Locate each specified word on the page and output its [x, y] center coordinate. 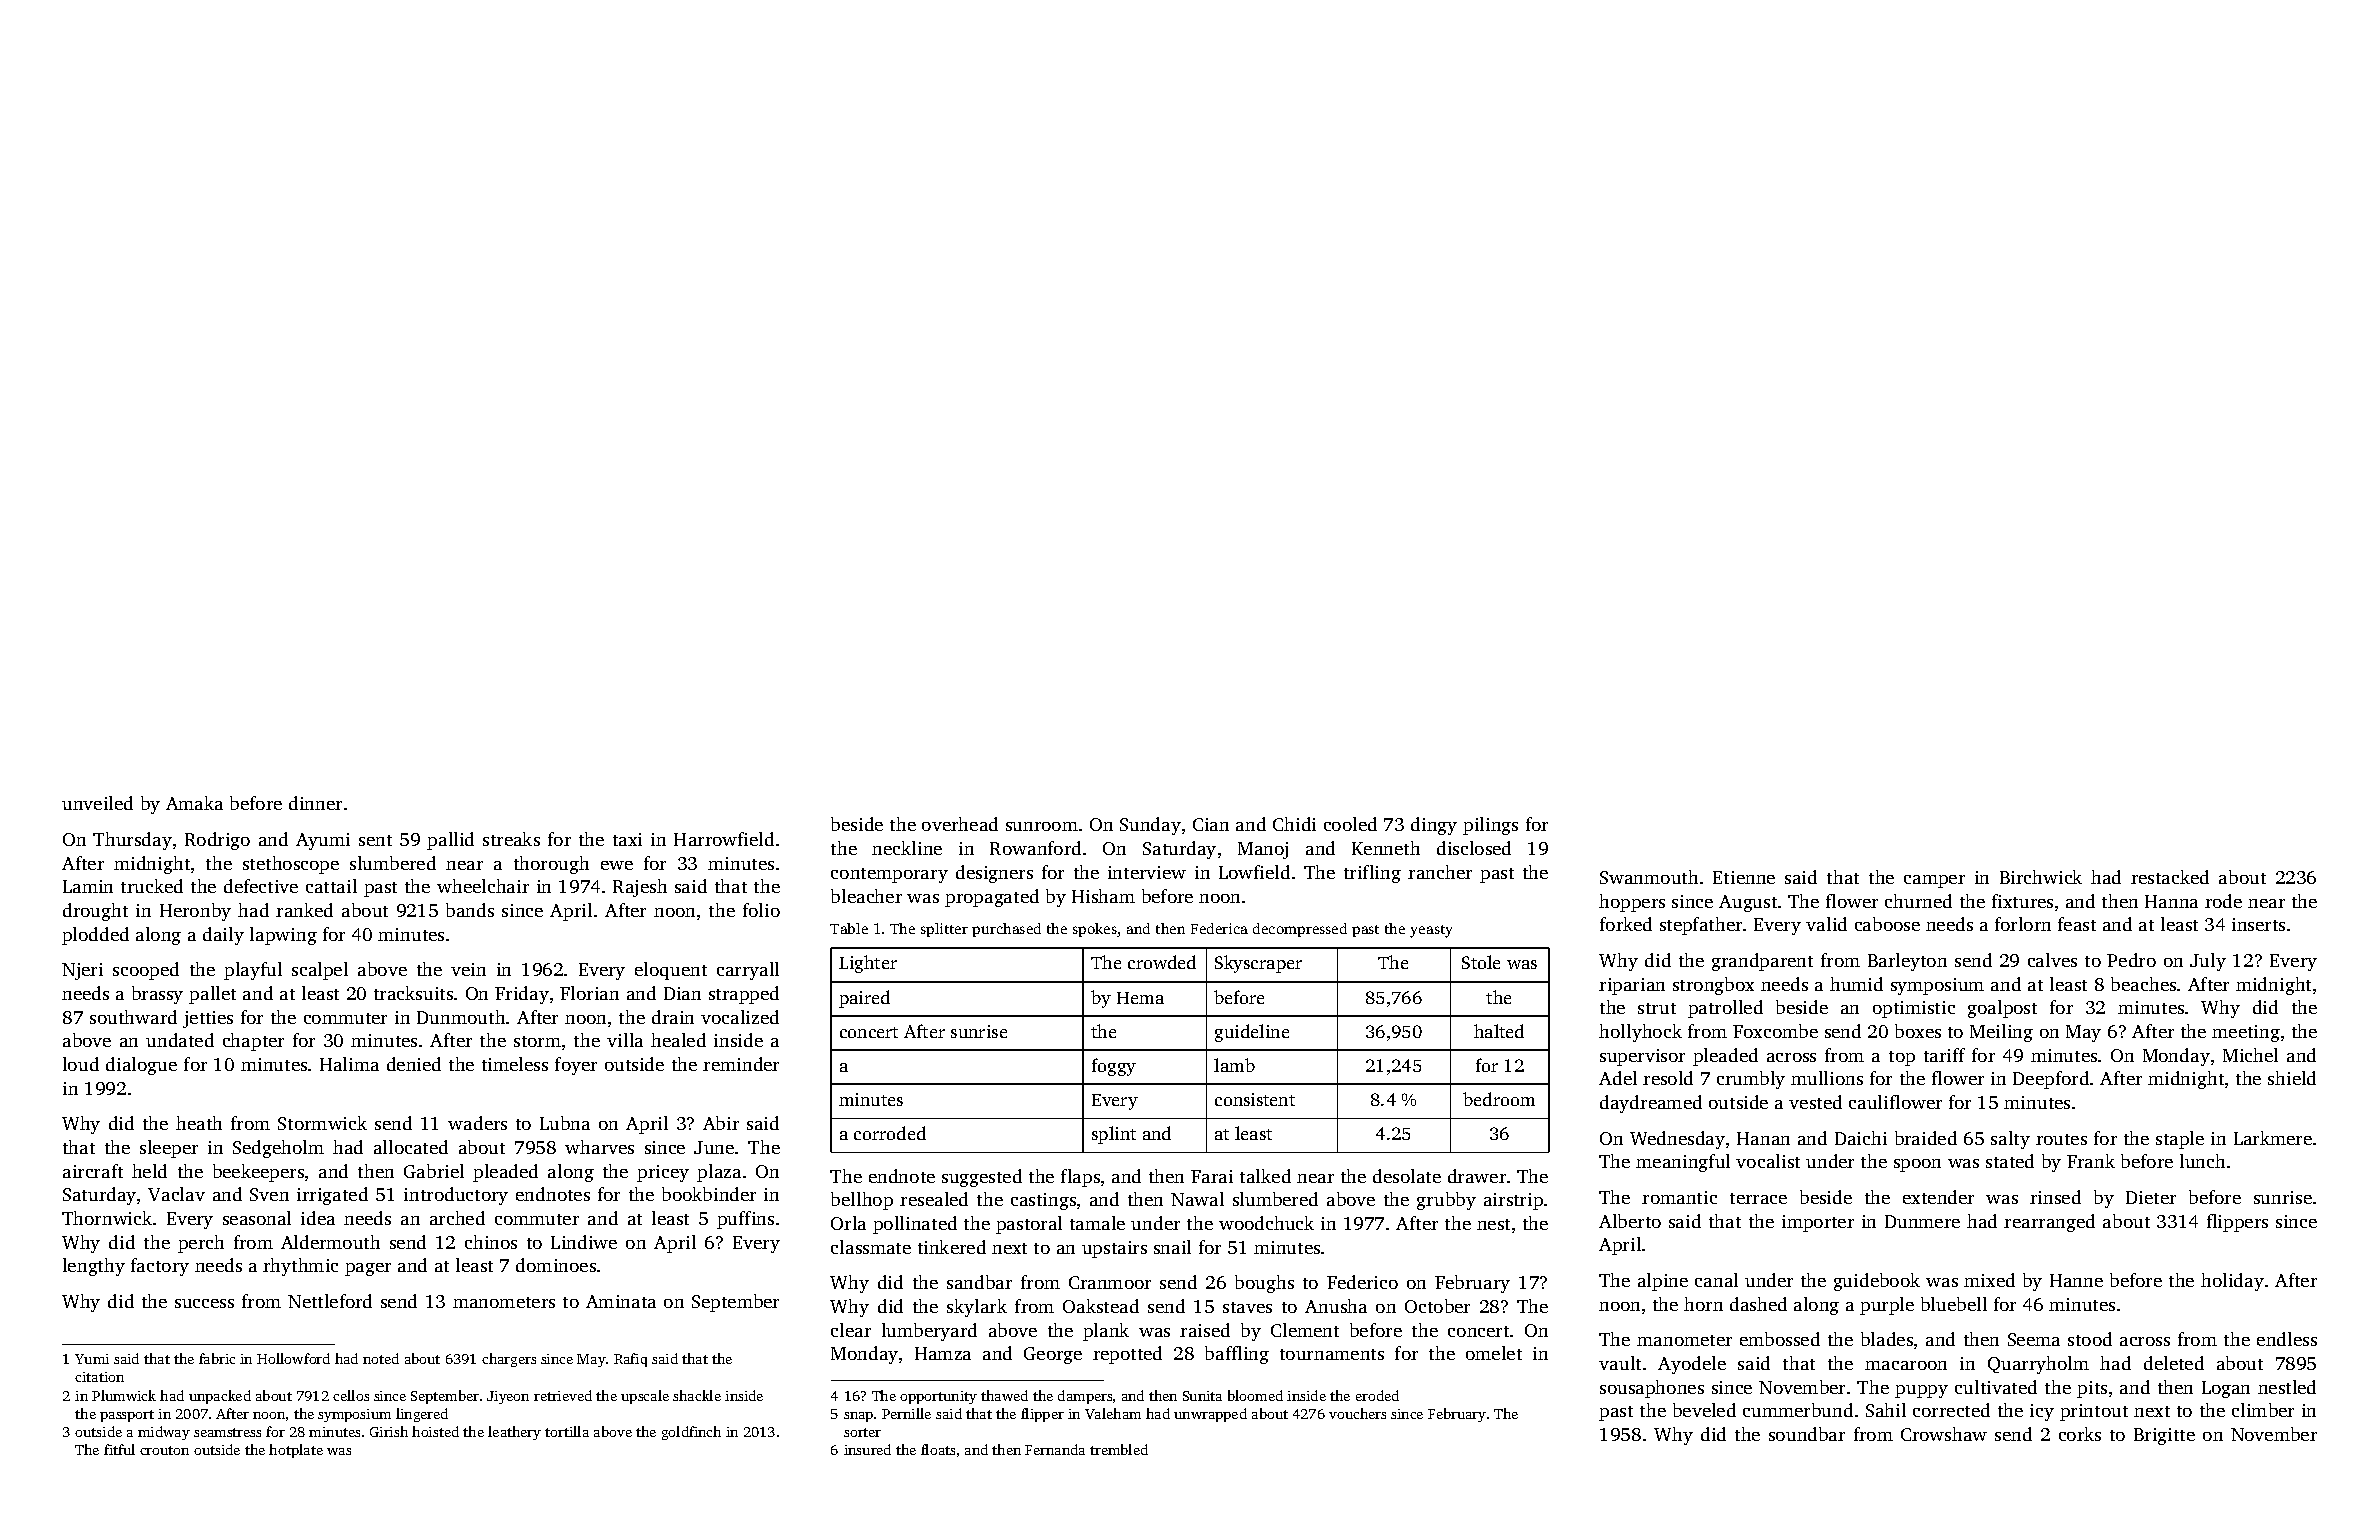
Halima [349, 1064]
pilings [1490, 826]
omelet [1494, 1353]
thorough [551, 865]
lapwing [283, 936]
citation [99, 1377]
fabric [217, 1358]
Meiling [2001, 1033]
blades [1887, 1339]
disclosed [1474, 848]
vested [1815, 1102]
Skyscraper [1258, 964]
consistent [1255, 1099]
